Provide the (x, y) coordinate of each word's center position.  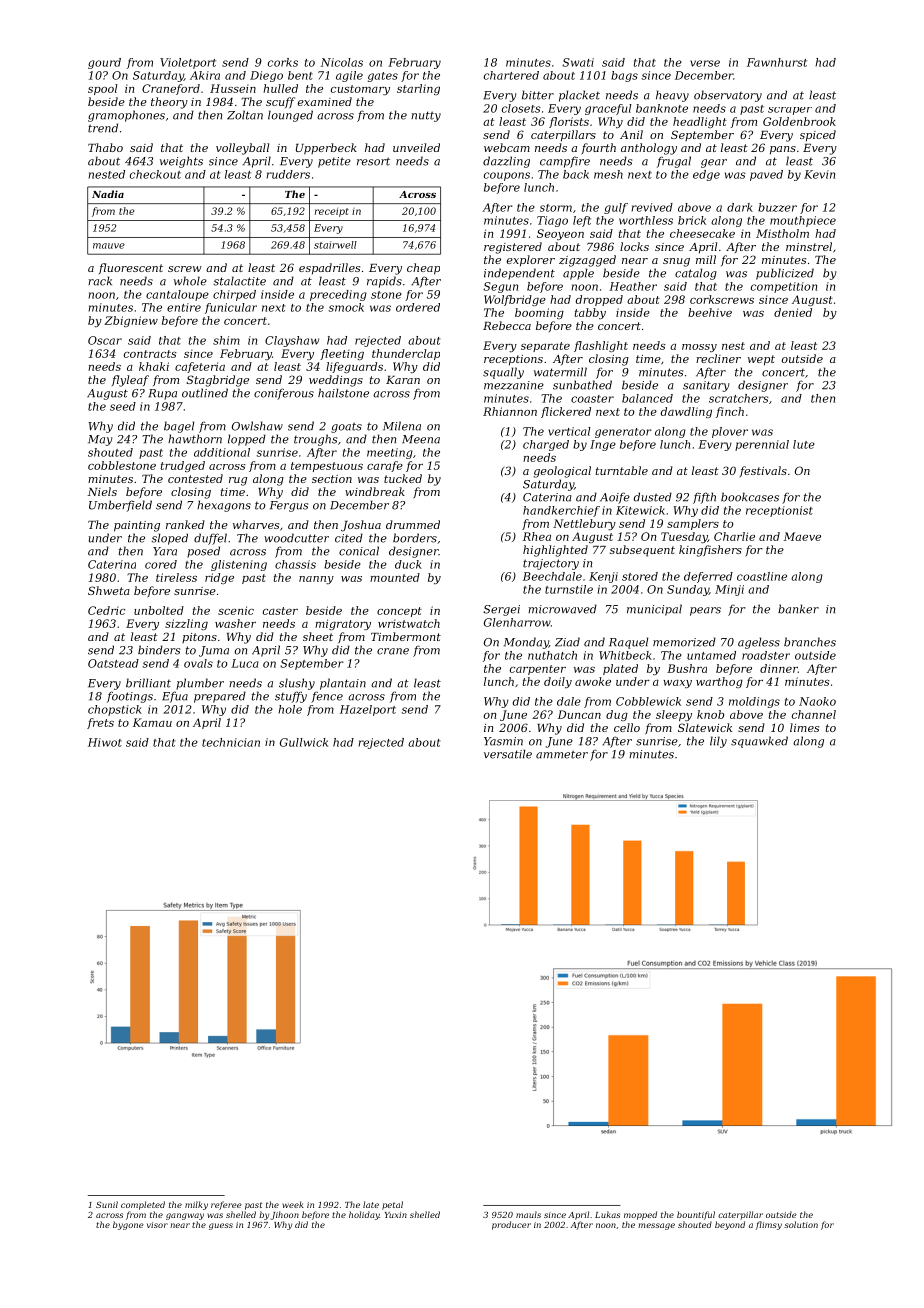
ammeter (562, 754)
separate (545, 347)
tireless (176, 577)
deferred (708, 577)
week (293, 1204)
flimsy (769, 1225)
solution (801, 1224)
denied (793, 312)
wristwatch (409, 623)
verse (705, 63)
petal (392, 1205)
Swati (578, 62)
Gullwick (304, 742)
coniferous (284, 394)
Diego (266, 76)
